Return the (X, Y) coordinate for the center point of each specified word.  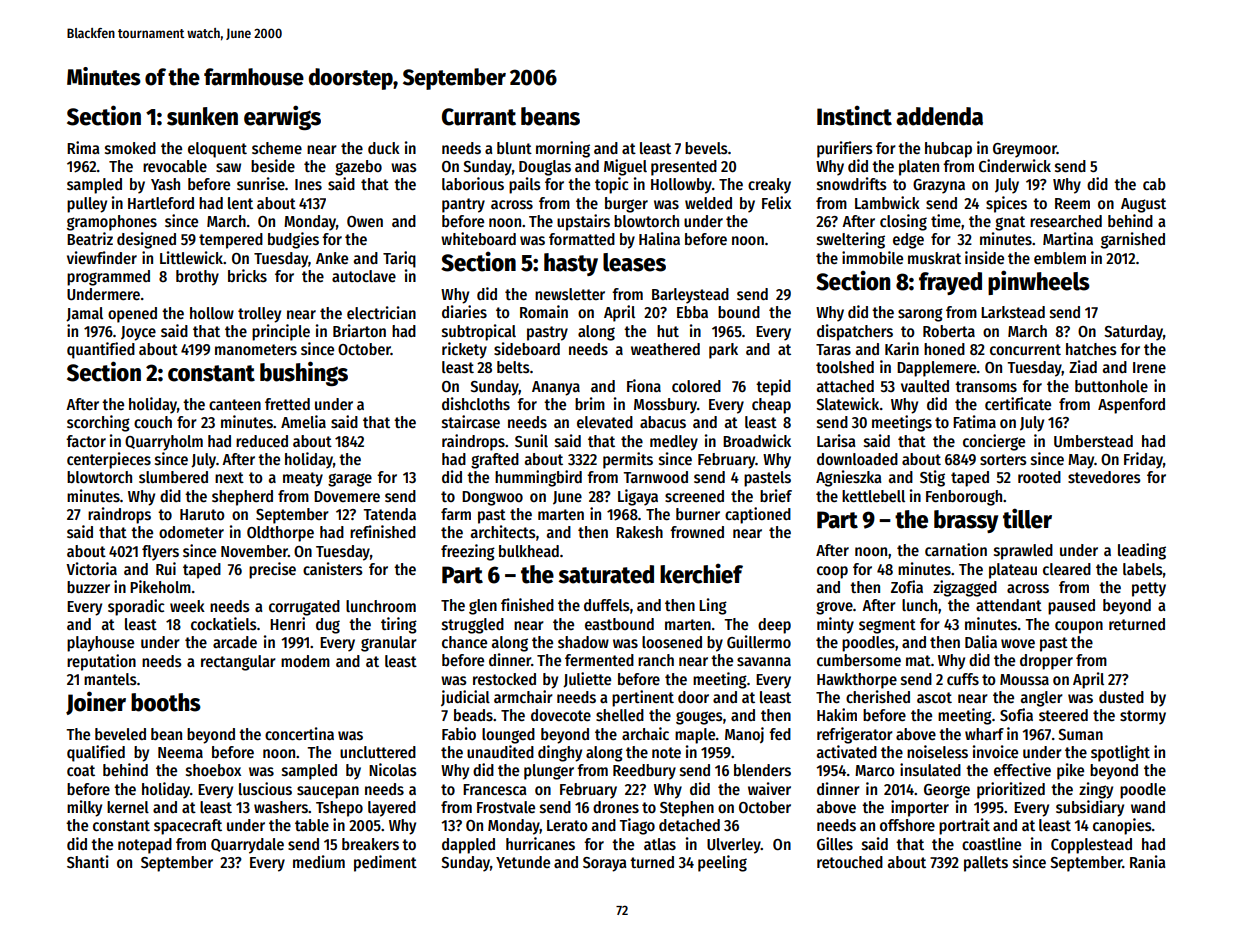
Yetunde (523, 862)
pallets (986, 864)
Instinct (854, 115)
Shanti (88, 861)
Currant (479, 117)
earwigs (282, 117)
